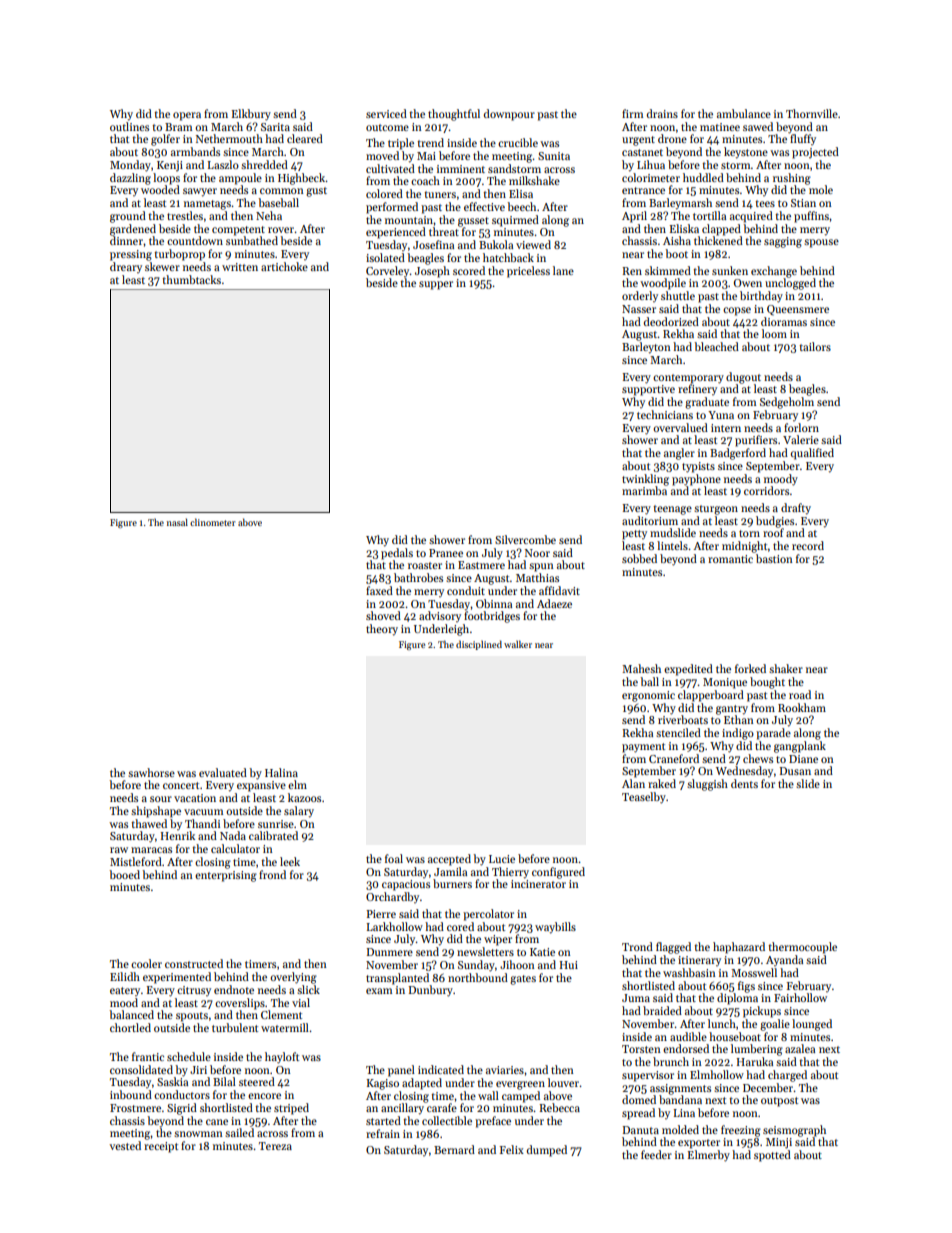 Image resolution: width=952 pixels, height=1233 pixels. What do you see at coordinates (644, 490) in the screenshot?
I see `marimba` at bounding box center [644, 490].
